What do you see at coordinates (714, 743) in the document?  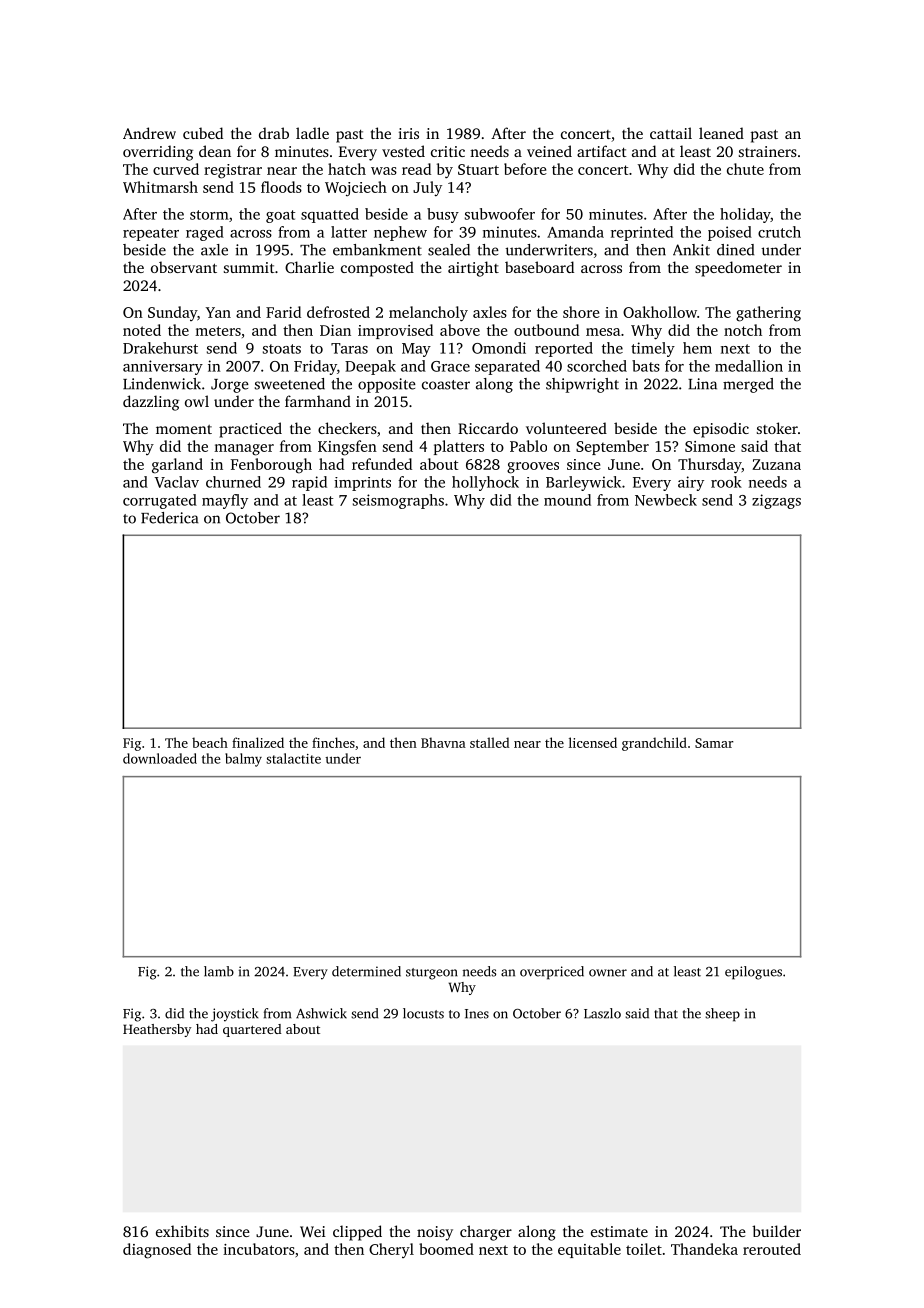 I see `Samar` at bounding box center [714, 743].
